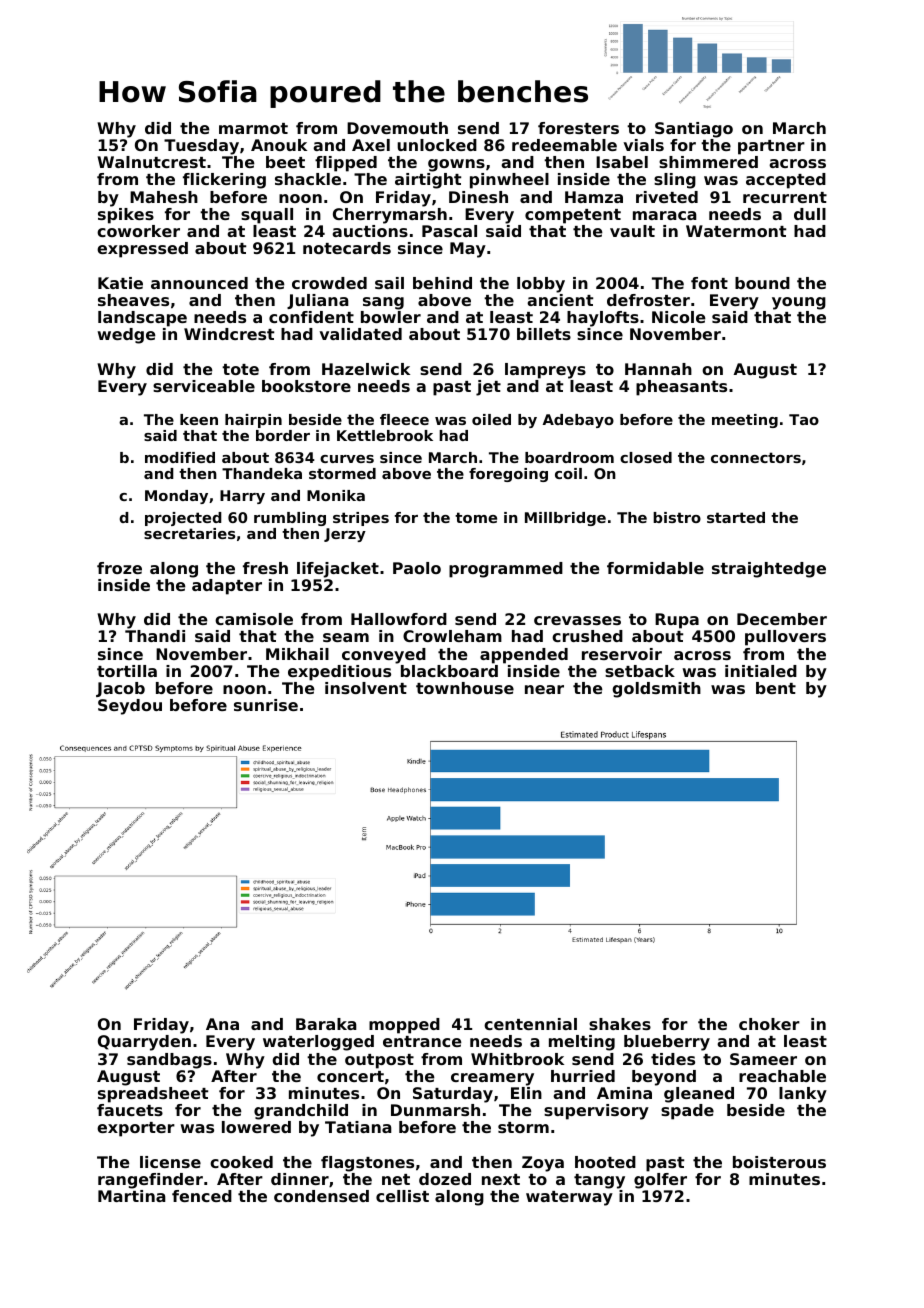 This screenshot has width=924, height=1308. I want to click on gleaned, so click(699, 1095).
